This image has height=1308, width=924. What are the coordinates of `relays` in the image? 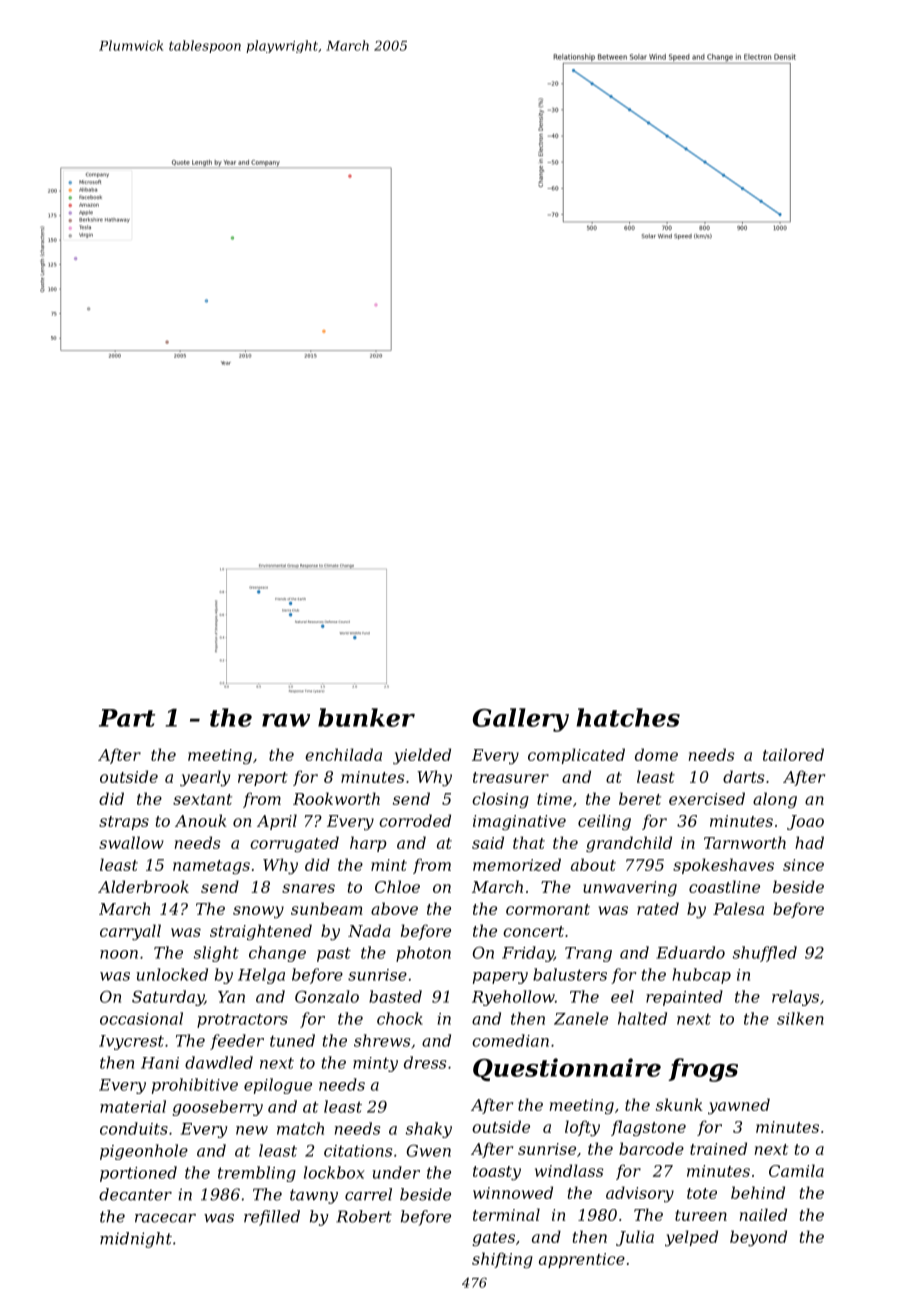 It's located at (795, 998).
